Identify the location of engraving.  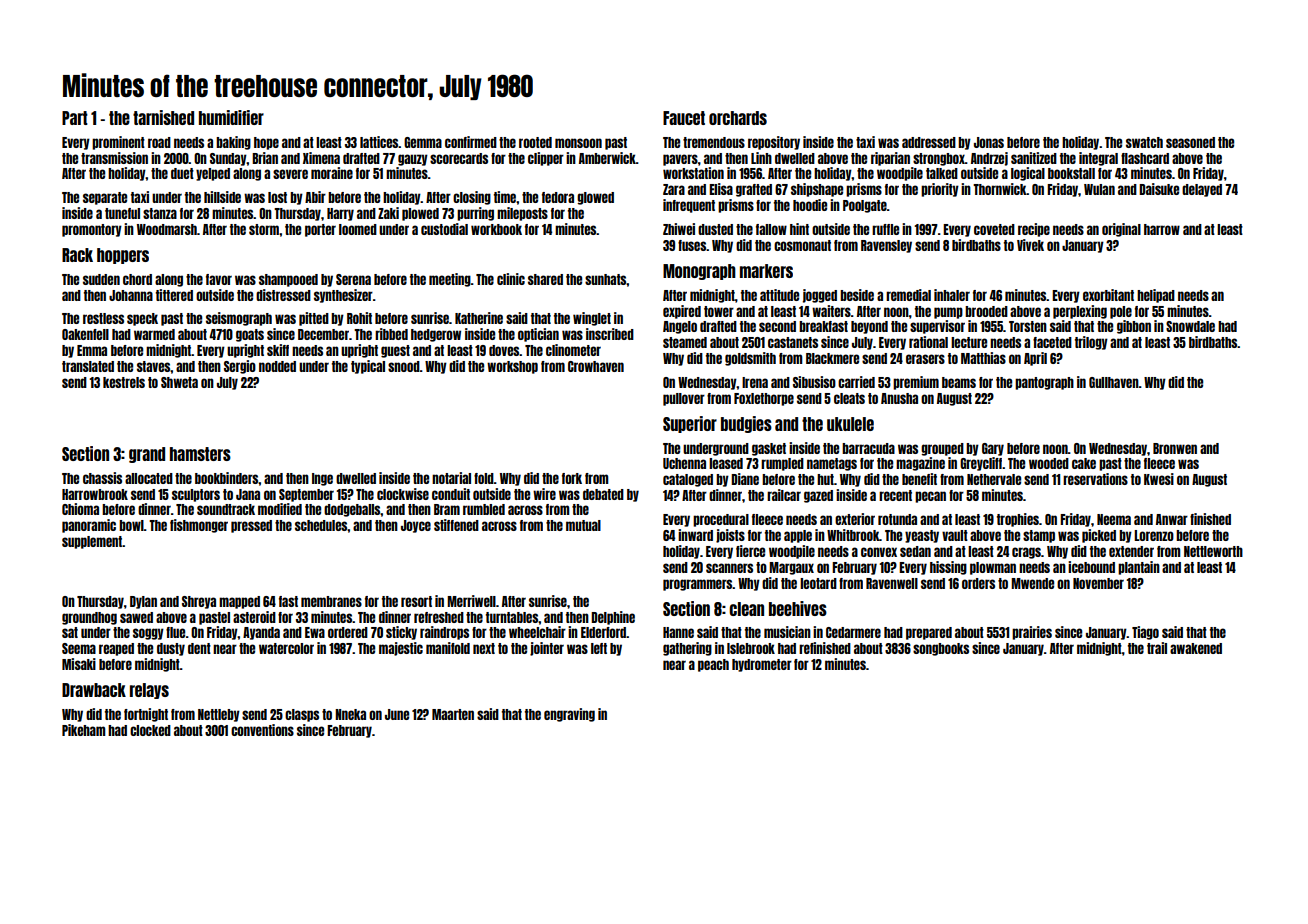
(569, 715).
